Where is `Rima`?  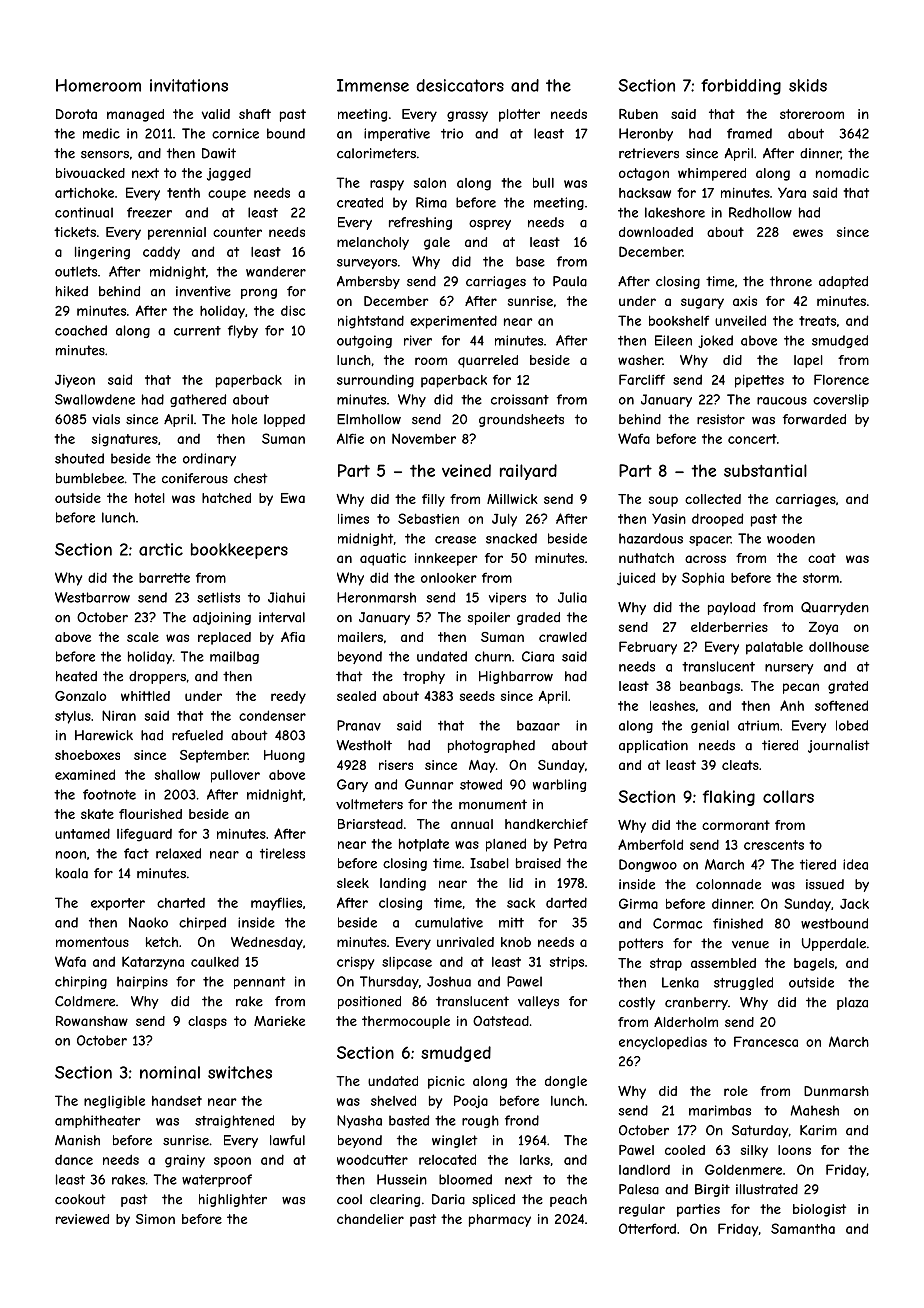
Rima is located at coordinates (431, 202).
